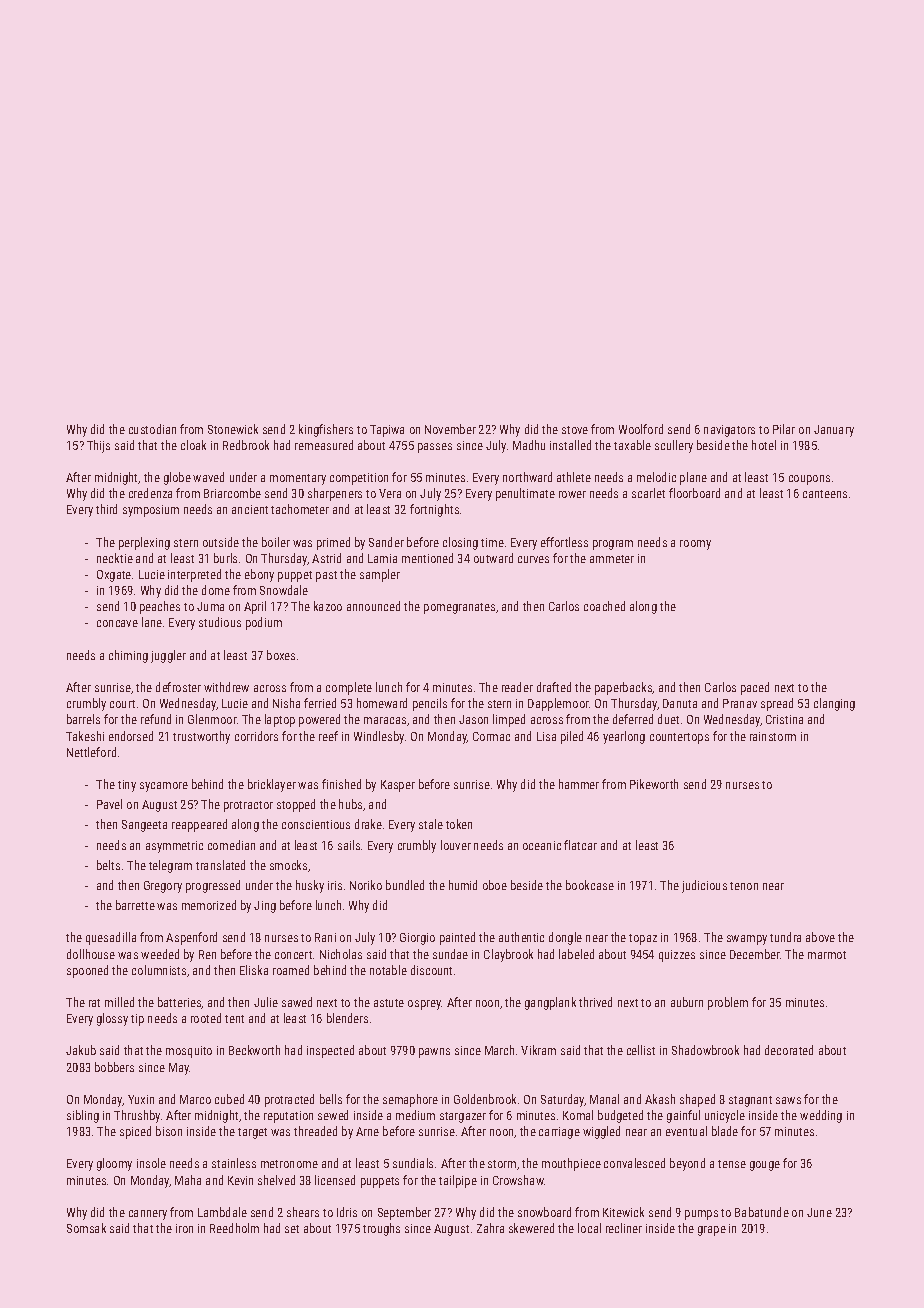 The height and width of the image is (1308, 924). What do you see at coordinates (387, 431) in the image?
I see `Tapiwa` at bounding box center [387, 431].
